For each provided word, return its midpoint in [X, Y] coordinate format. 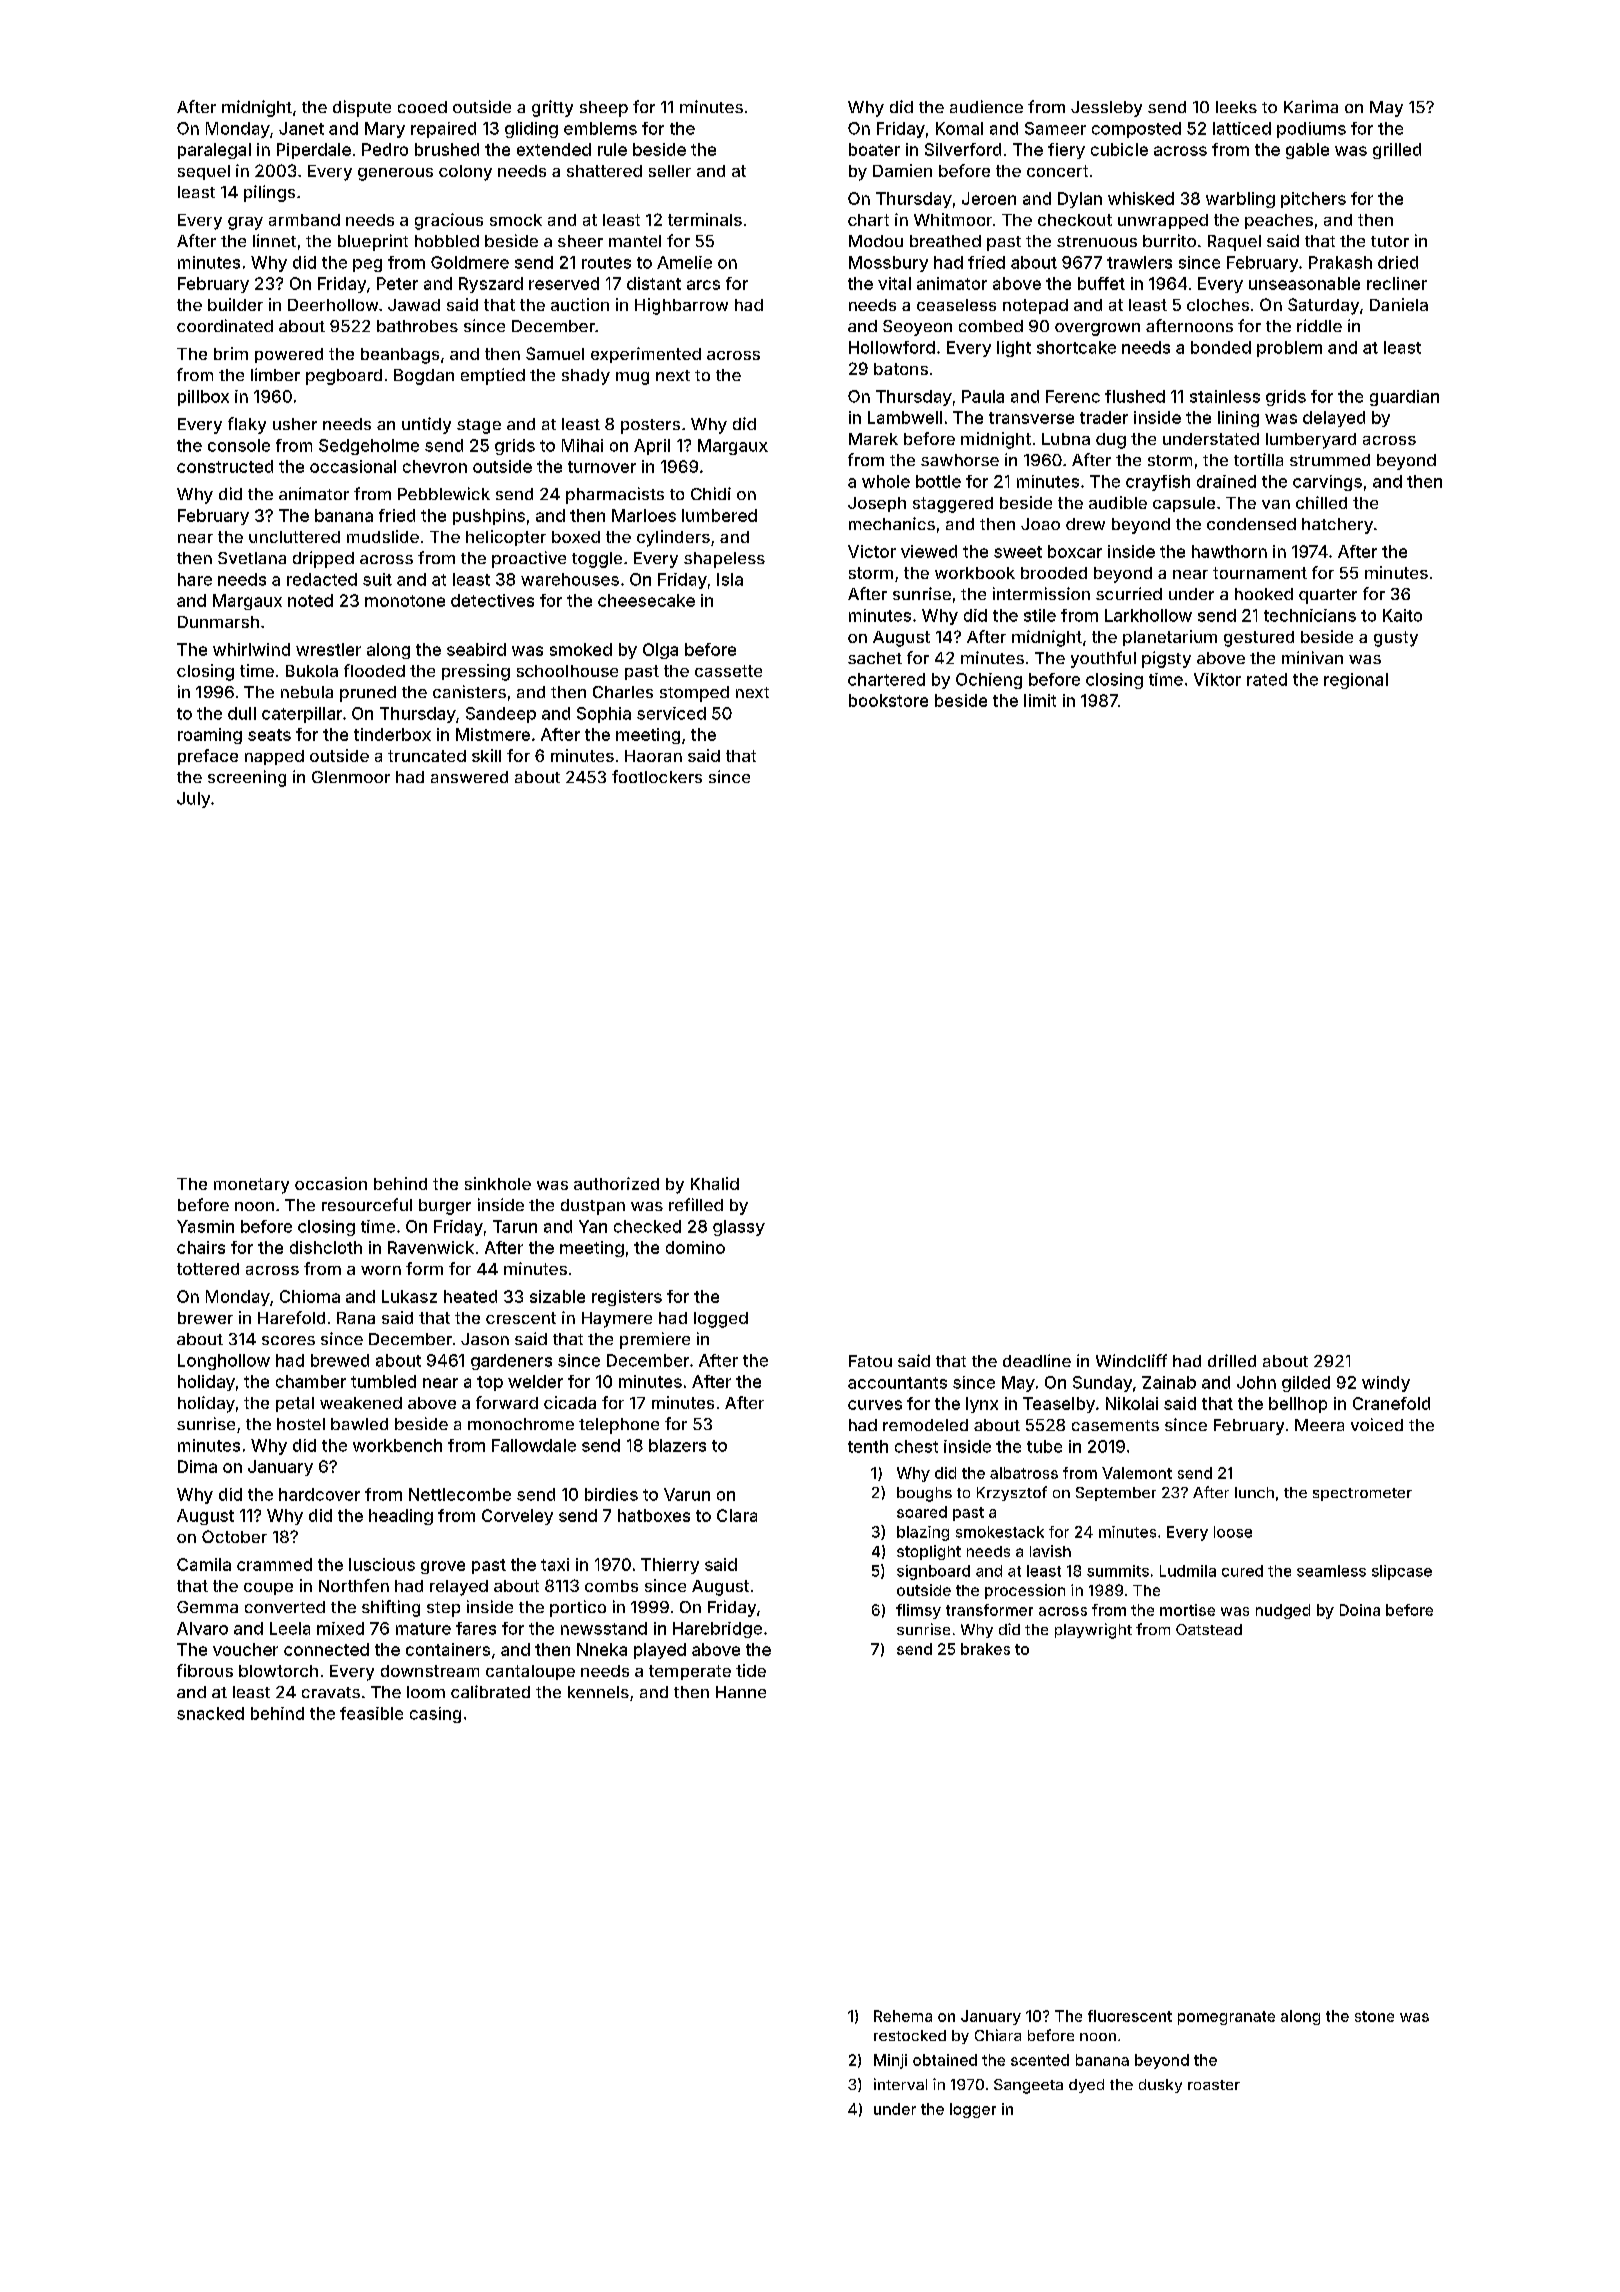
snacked [210, 1713]
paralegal [214, 151]
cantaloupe [530, 1672]
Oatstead [1209, 1629]
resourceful [367, 1204]
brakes [985, 1649]
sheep [604, 109]
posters [650, 426]
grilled [1397, 151]
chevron [435, 466]
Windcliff [1131, 1360]
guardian [1404, 398]
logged [721, 1320]
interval [900, 2084]
